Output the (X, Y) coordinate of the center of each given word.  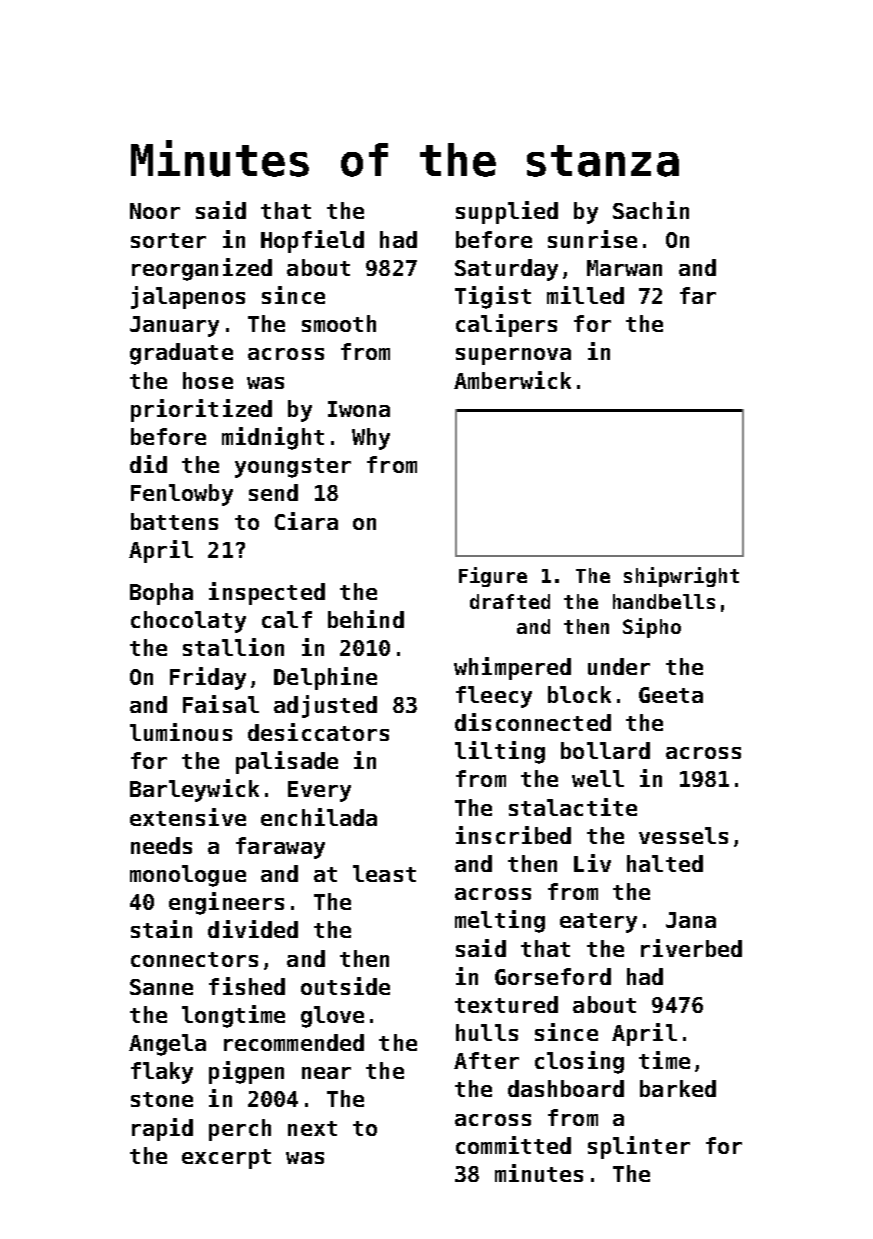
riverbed (691, 948)
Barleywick (194, 790)
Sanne (161, 987)
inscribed (513, 835)
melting (500, 921)
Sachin (651, 210)
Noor (155, 211)
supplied (507, 212)
